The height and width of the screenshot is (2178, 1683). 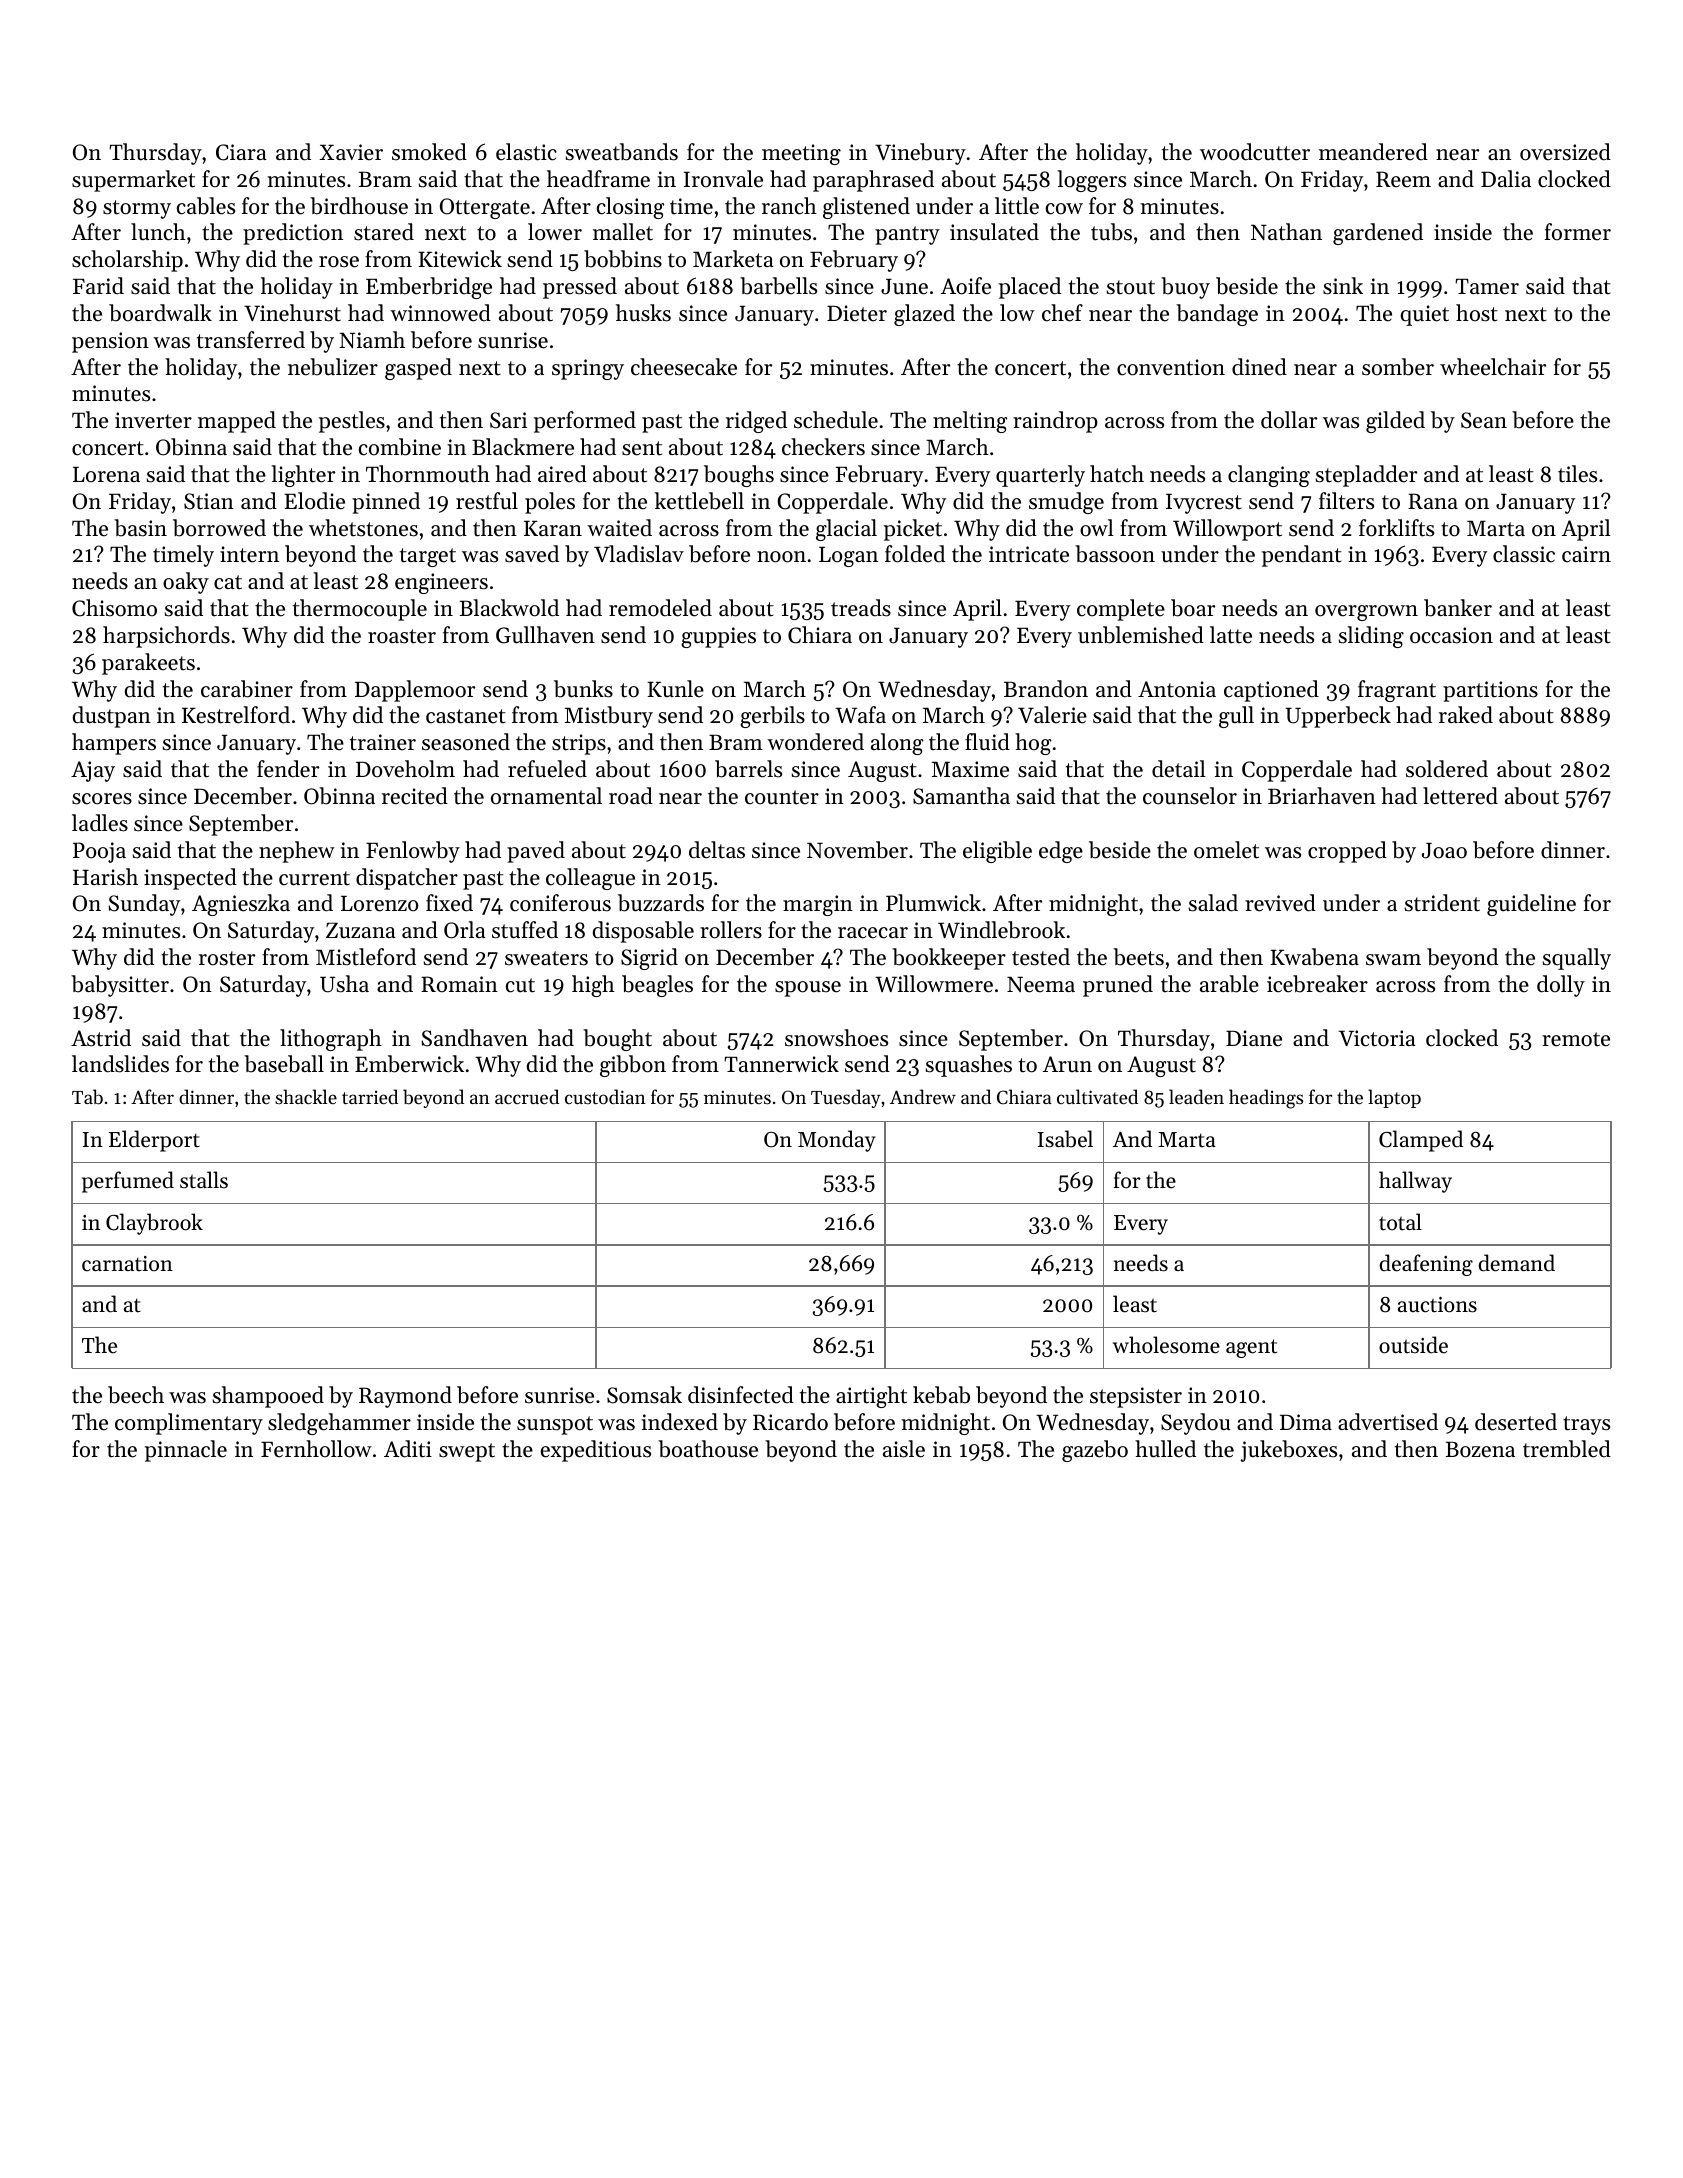 What do you see at coordinates (837, 1141) in the screenshot?
I see `Monday` at bounding box center [837, 1141].
